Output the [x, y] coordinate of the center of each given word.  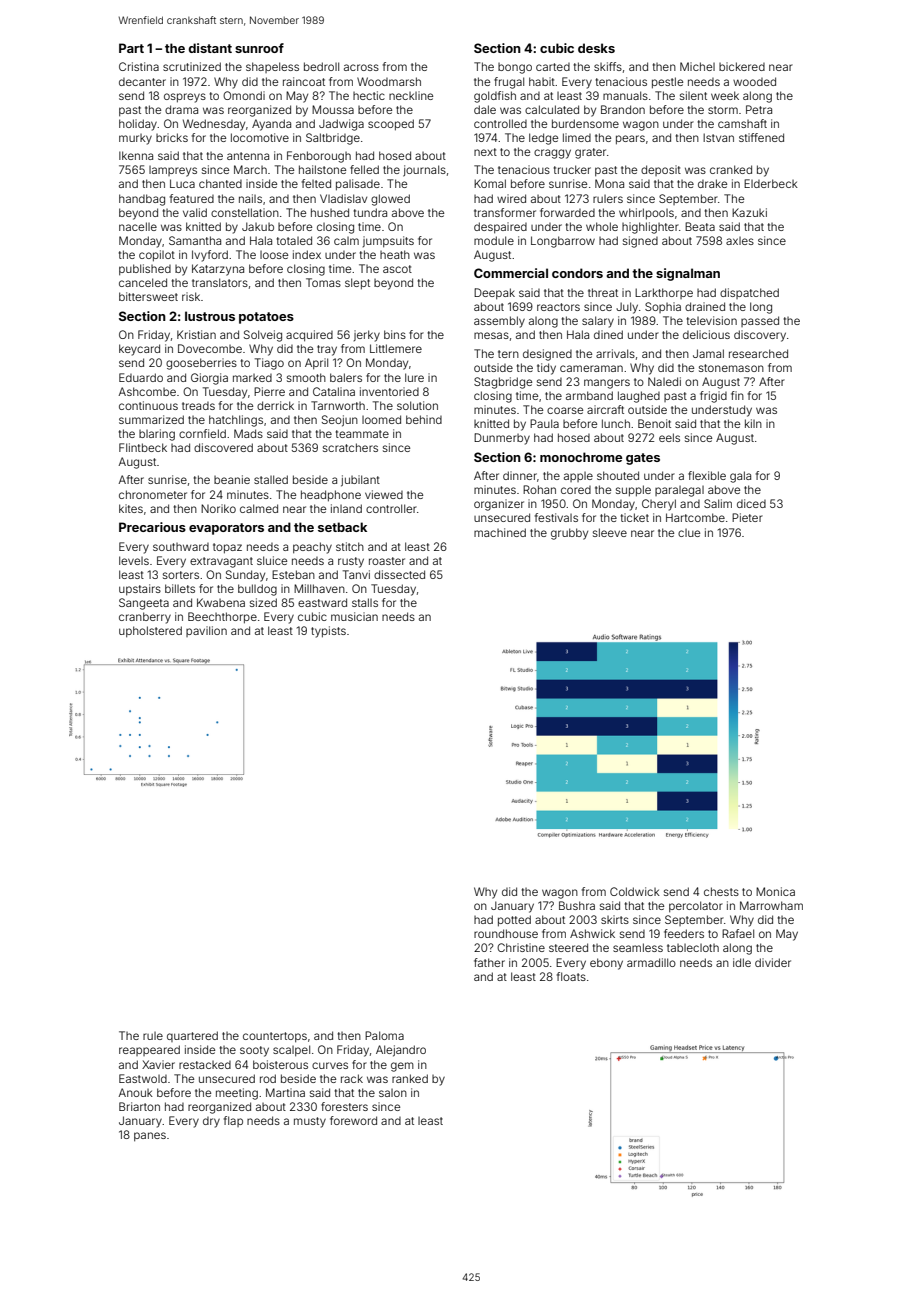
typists [328, 632]
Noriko [218, 508]
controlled [500, 123]
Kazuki [749, 212]
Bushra [577, 905]
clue [689, 533]
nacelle [138, 226]
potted [514, 921]
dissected [399, 574]
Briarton [139, 1106]
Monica [775, 891]
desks [596, 48]
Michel [697, 66]
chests [721, 891]
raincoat [304, 81]
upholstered [150, 631]
